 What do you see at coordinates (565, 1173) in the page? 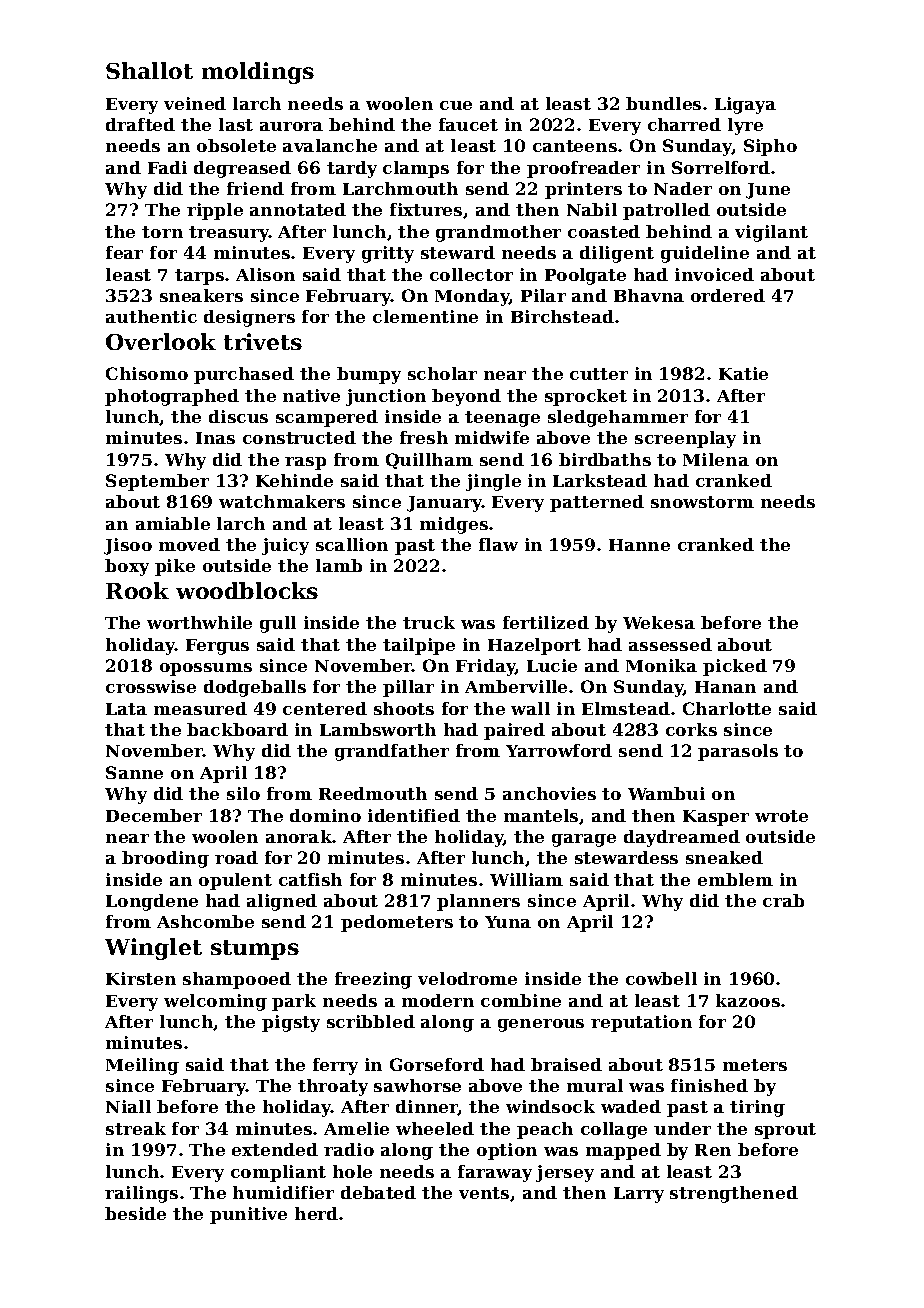
I see `jersey` at bounding box center [565, 1173].
